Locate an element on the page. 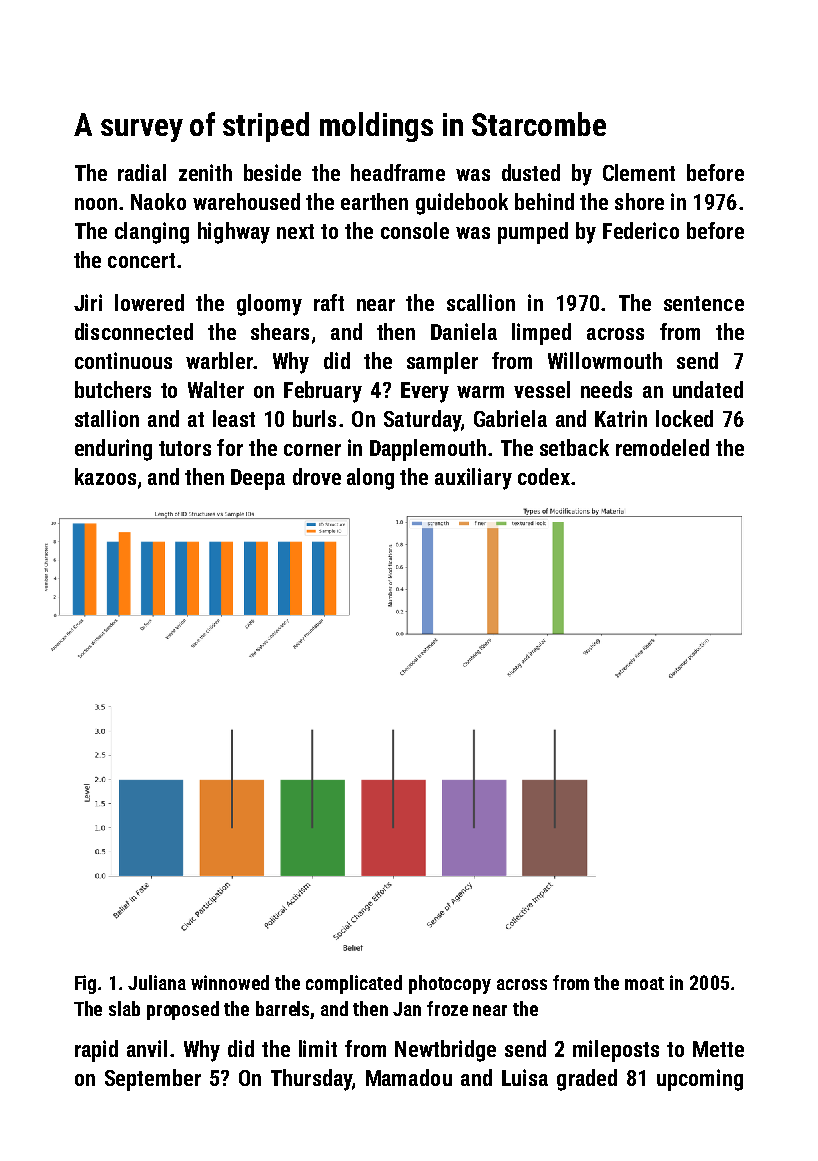 The width and height of the document is (818, 1161). rapid is located at coordinates (96, 1051).
